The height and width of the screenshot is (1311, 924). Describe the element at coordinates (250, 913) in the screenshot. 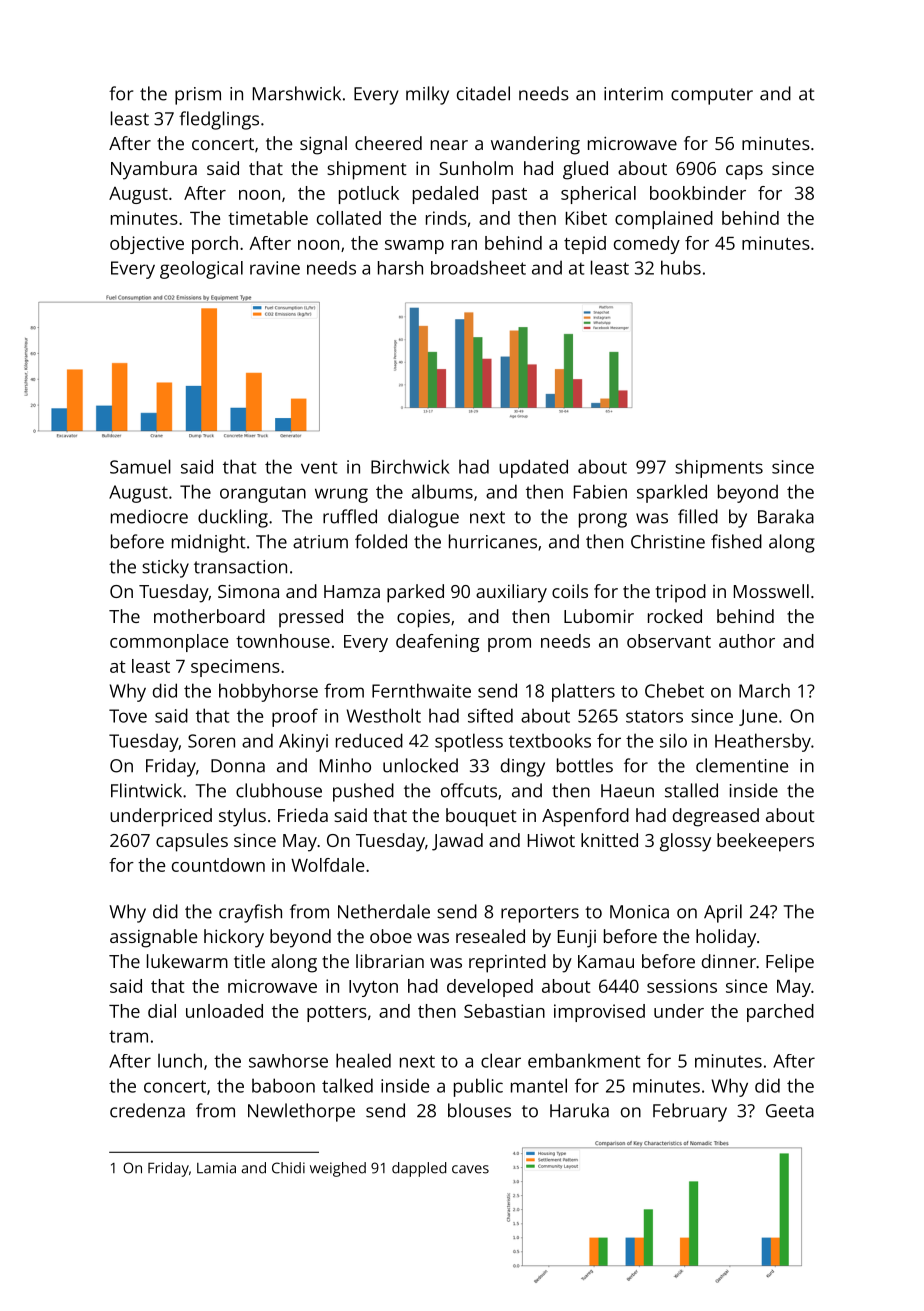

I see `crayfish` at that location.
